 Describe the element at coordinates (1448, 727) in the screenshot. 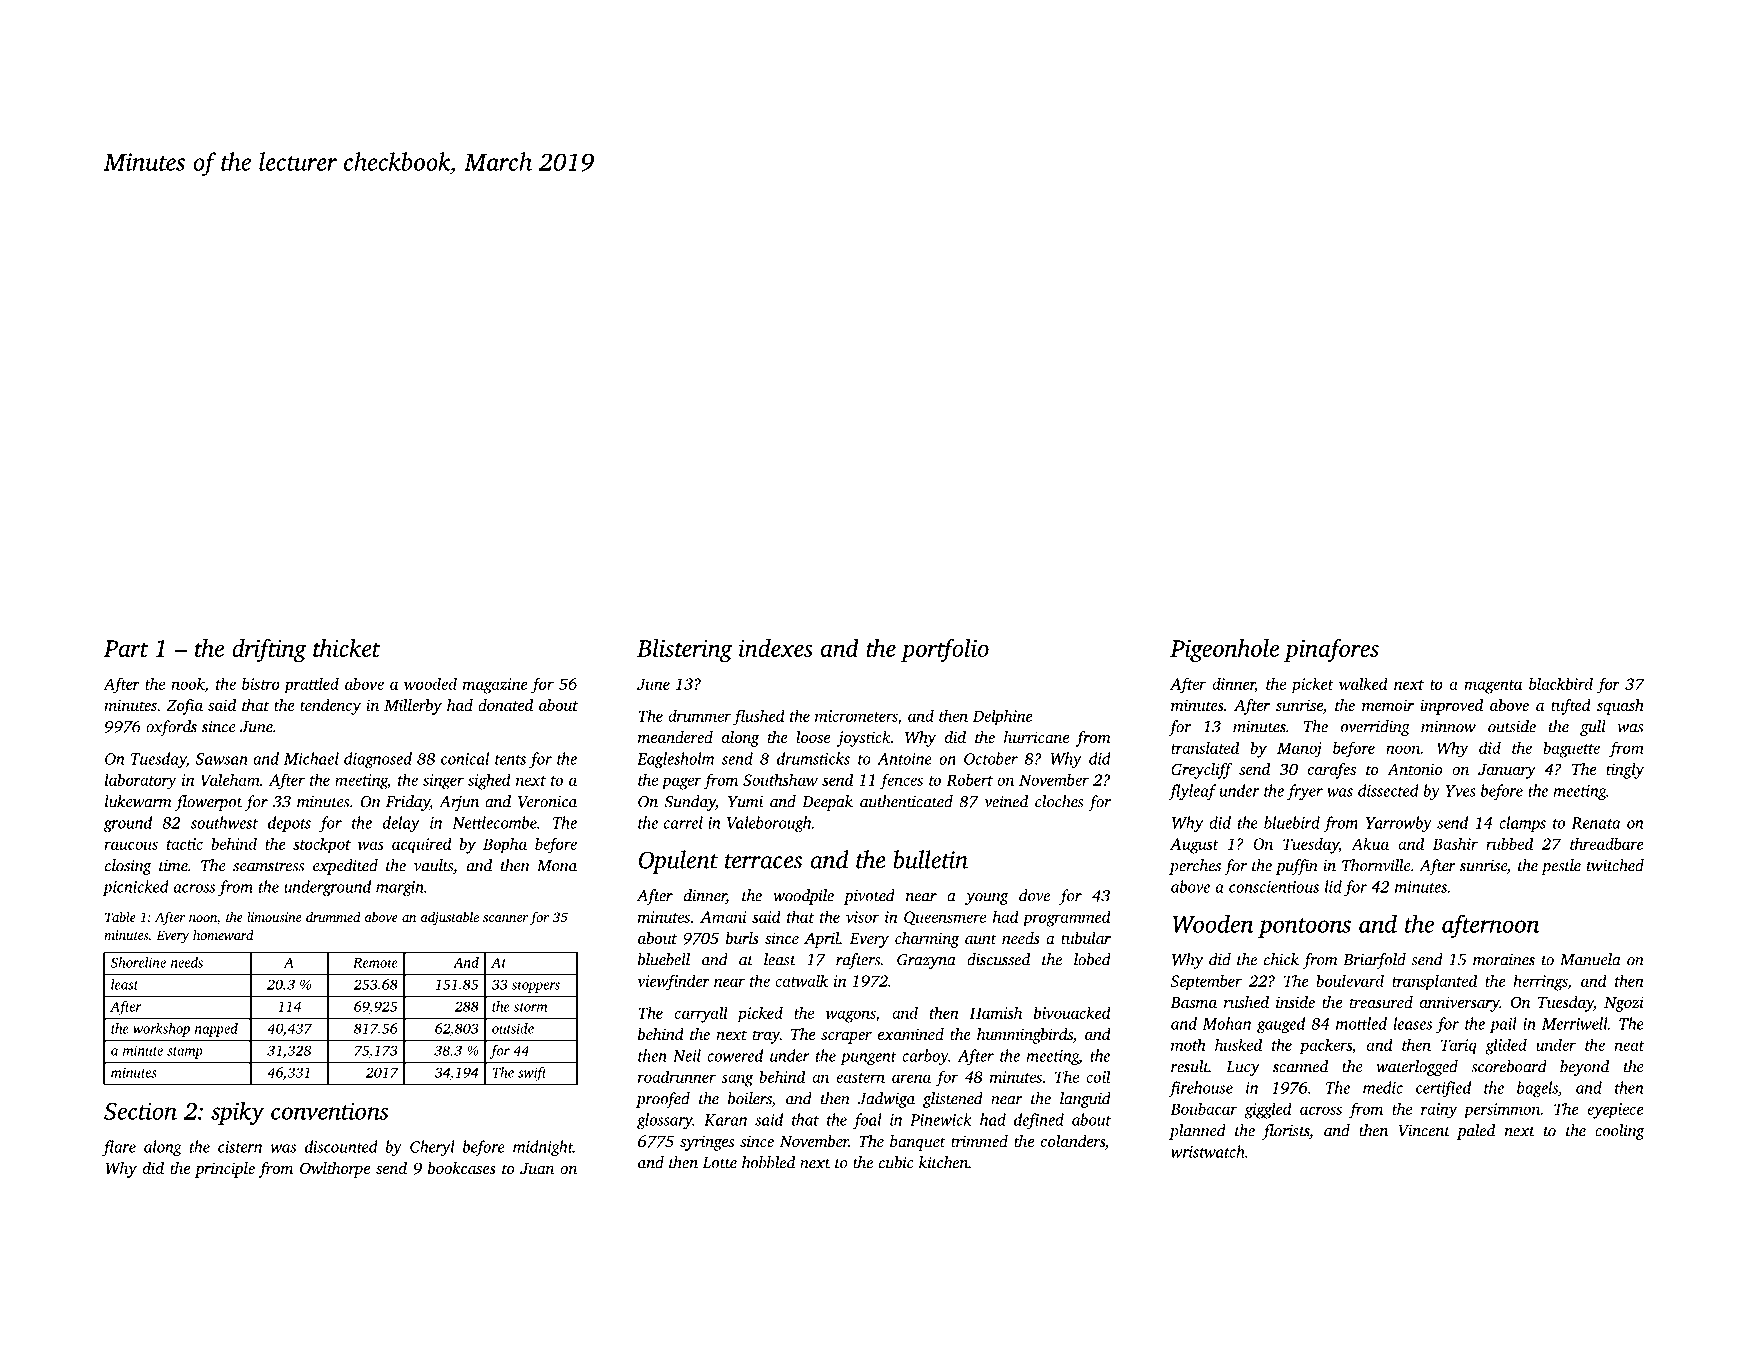

I see `minnow` at that location.
